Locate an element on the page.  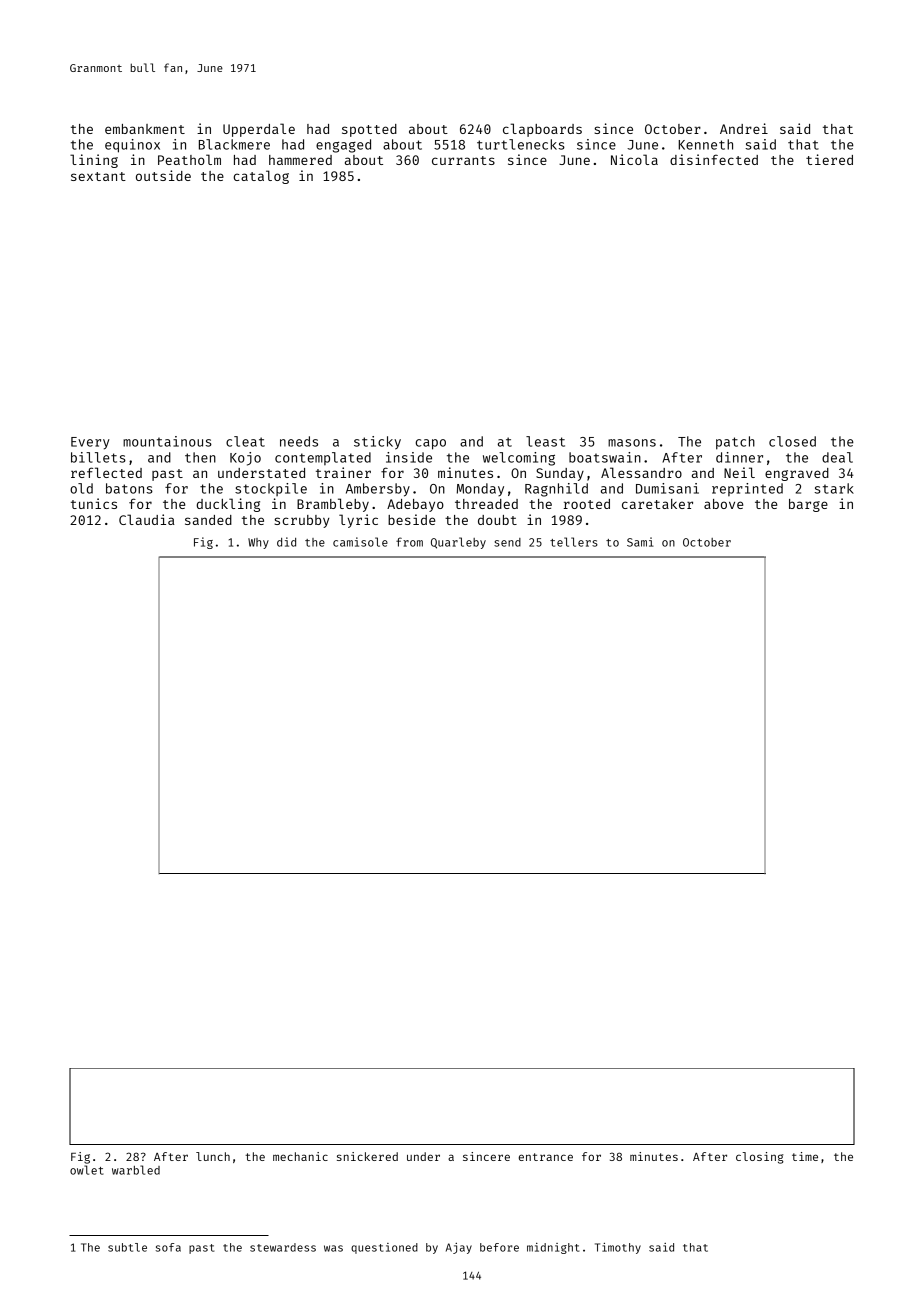
did is located at coordinates (286, 542).
